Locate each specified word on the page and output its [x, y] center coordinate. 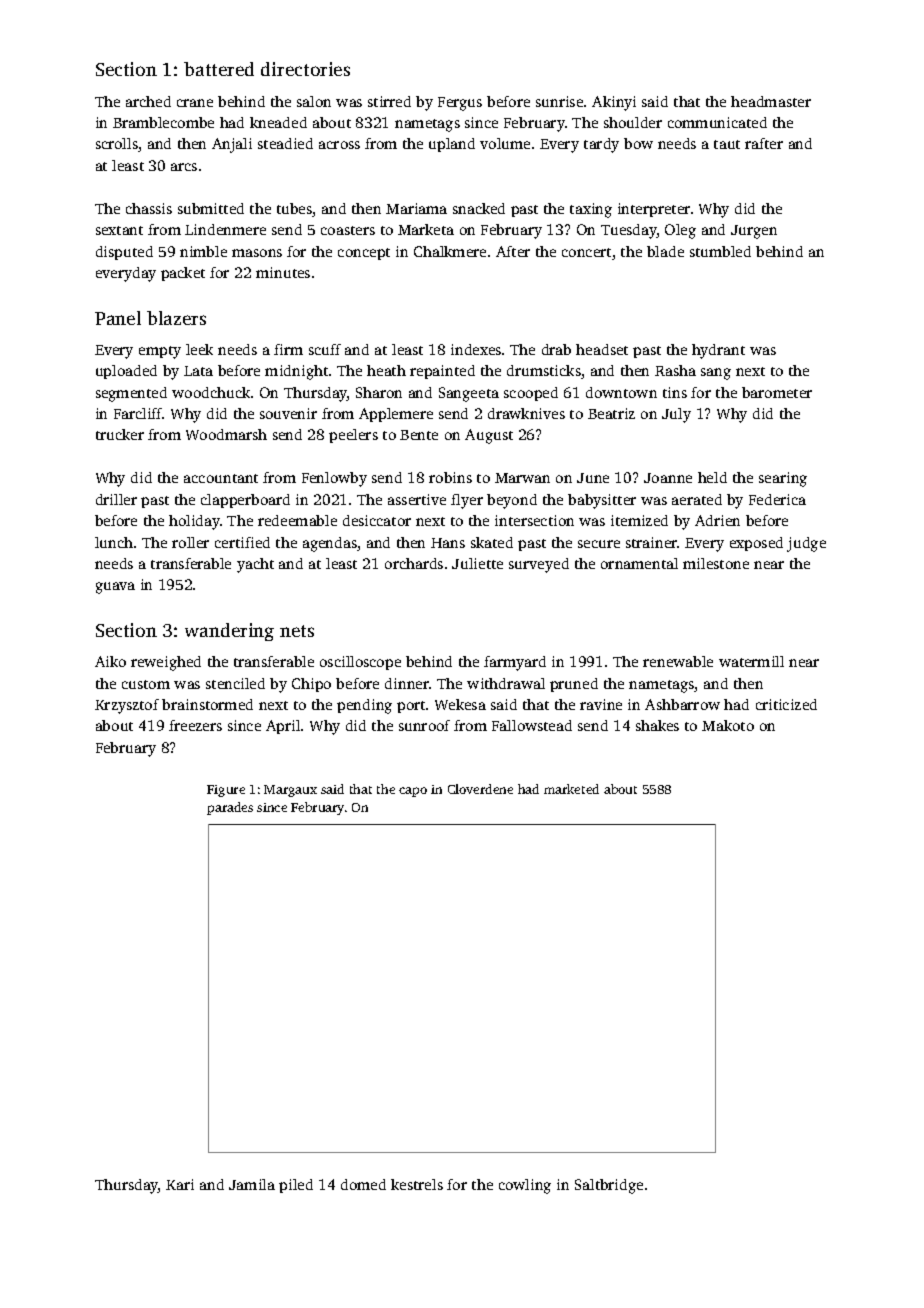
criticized [786, 704]
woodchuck [211, 392]
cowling [525, 1186]
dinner [407, 683]
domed [363, 1184]
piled [296, 1186]
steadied [285, 143]
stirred [389, 101]
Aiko [110, 661]
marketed [571, 789]
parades [230, 808]
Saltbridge [609, 1186]
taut [727, 144]
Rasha [675, 370]
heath [386, 370]
